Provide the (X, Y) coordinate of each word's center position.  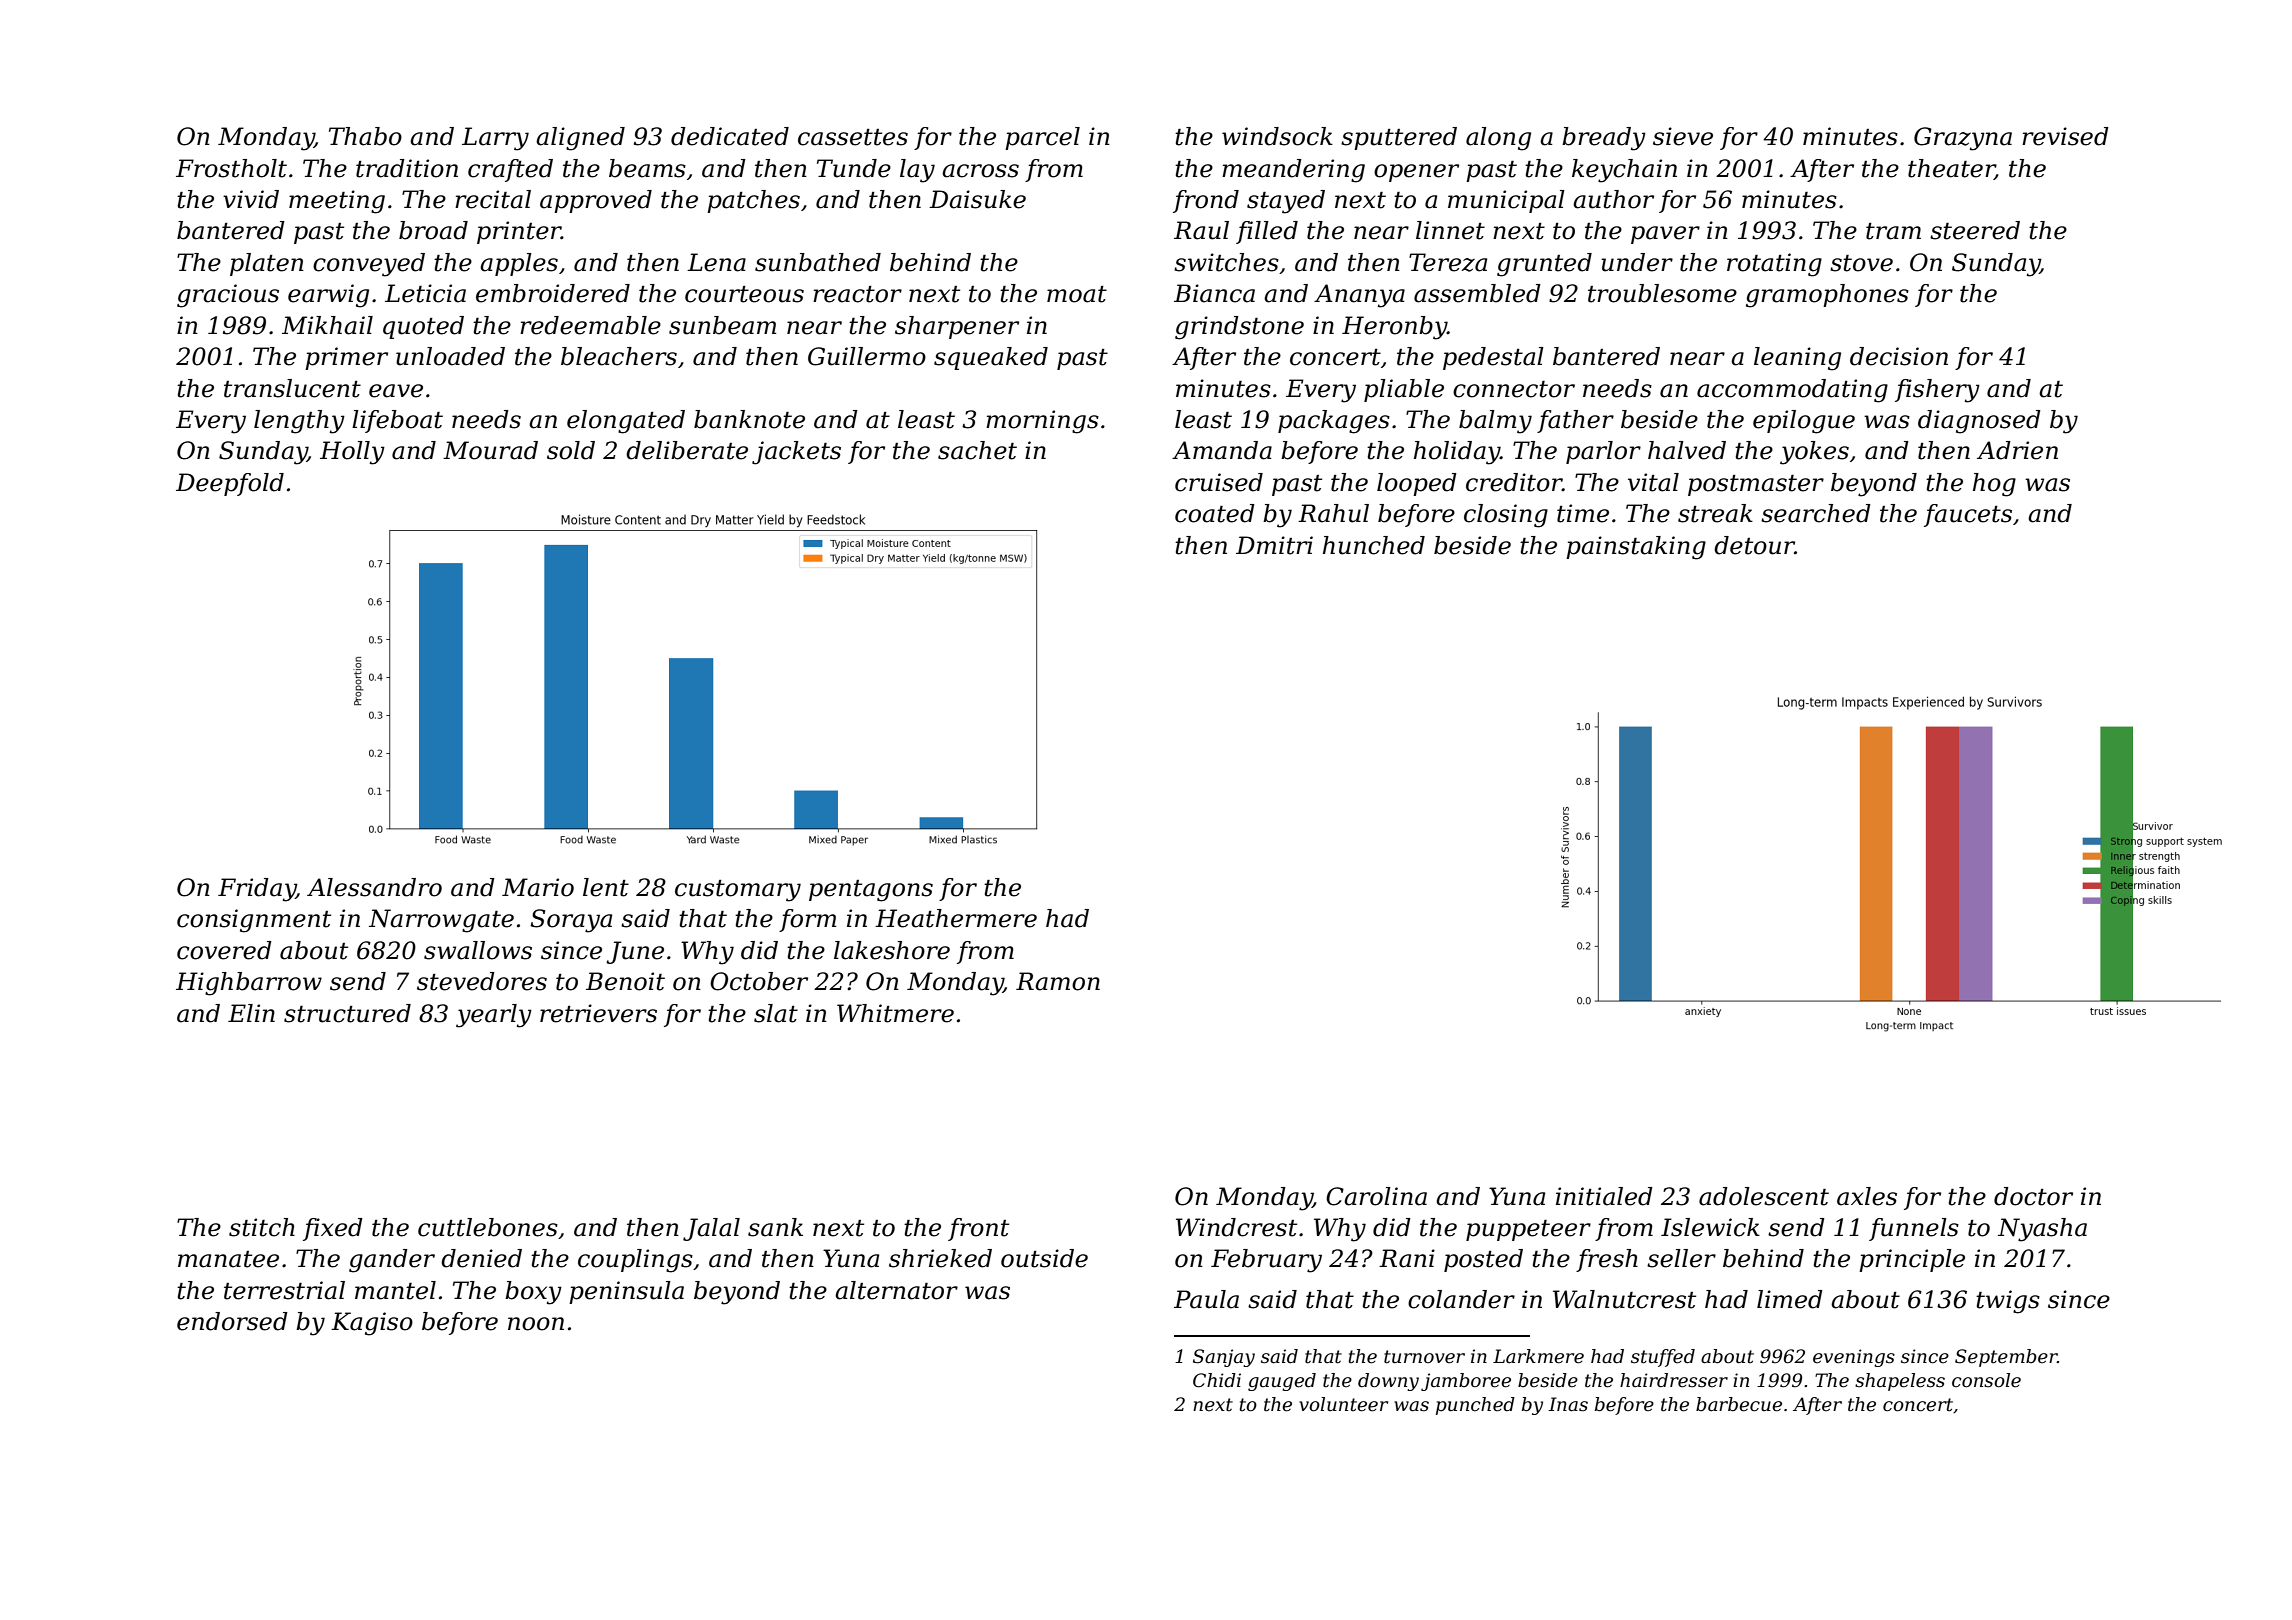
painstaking (1636, 548)
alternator (896, 1290)
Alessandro (374, 887)
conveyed (369, 265)
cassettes (853, 137)
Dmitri (1274, 545)
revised (2065, 136)
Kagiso (372, 1324)
